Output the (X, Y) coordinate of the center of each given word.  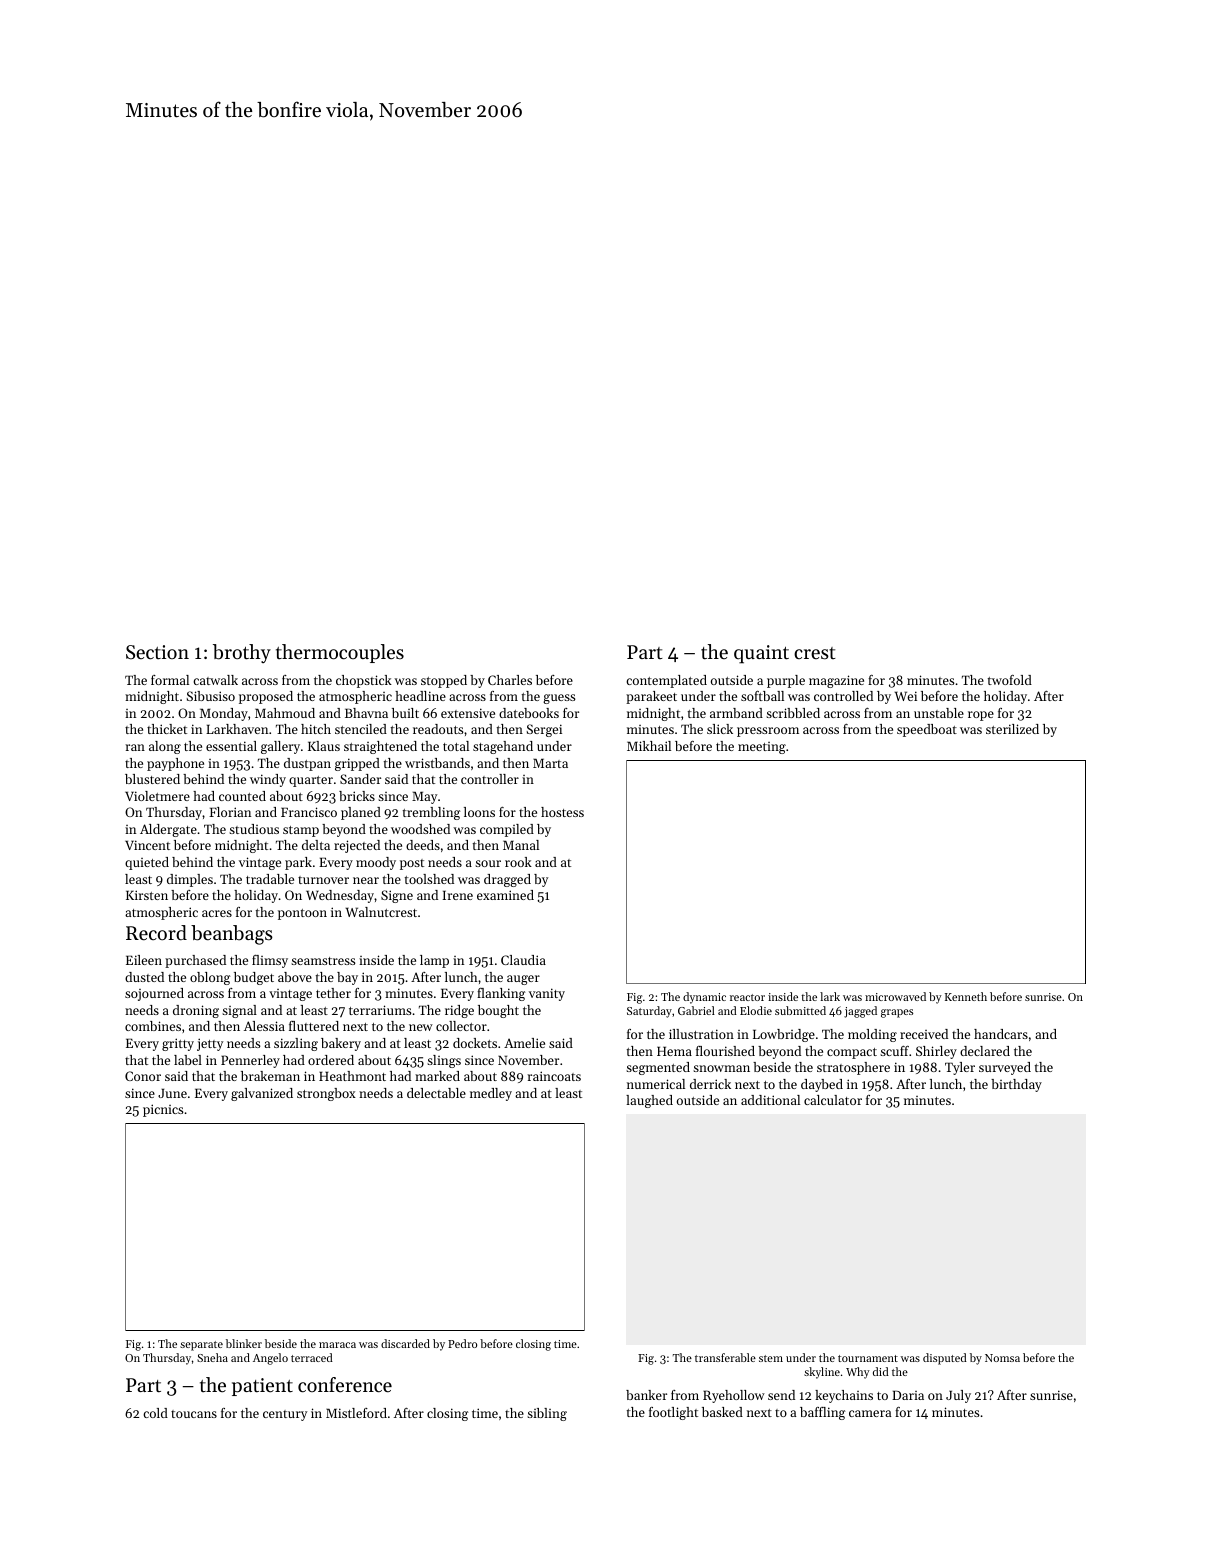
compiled (507, 830)
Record (156, 933)
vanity (547, 994)
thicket (167, 729)
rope (981, 716)
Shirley (936, 1052)
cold (155, 1413)
